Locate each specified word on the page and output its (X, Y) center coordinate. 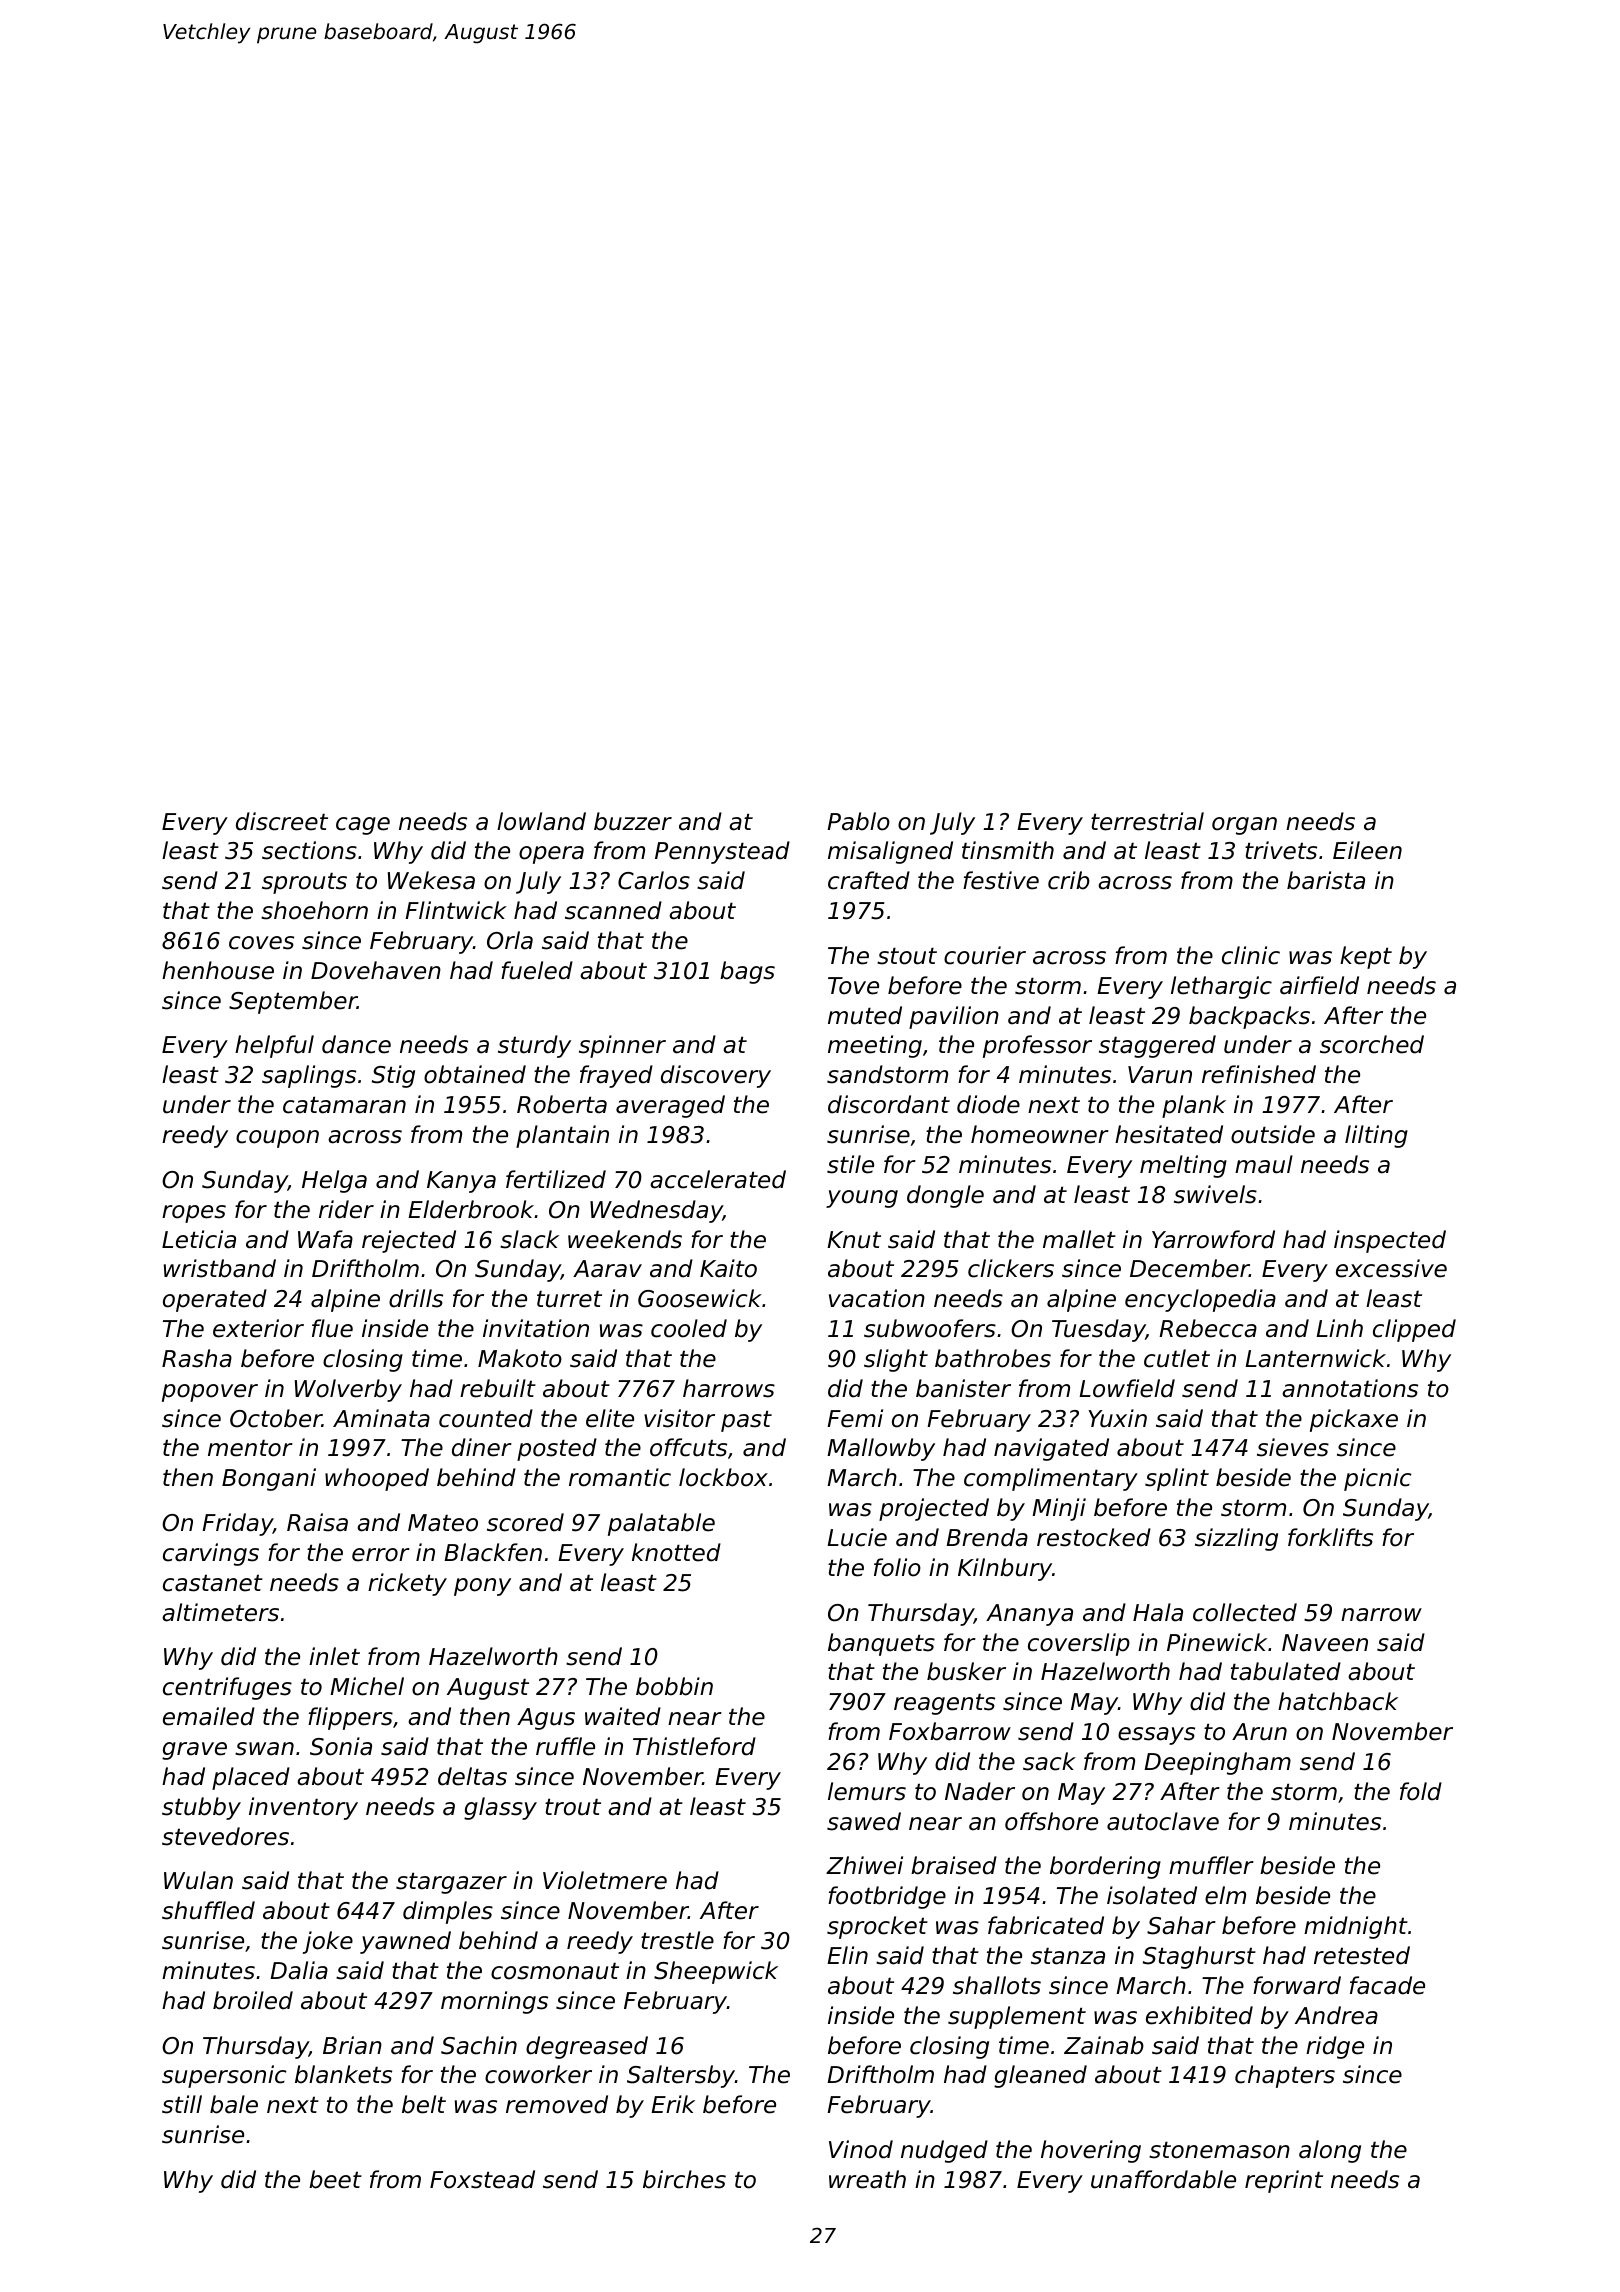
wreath (867, 2179)
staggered (1157, 1046)
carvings (211, 1554)
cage (363, 826)
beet (335, 2179)
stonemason (1219, 2150)
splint (1177, 1479)
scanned (613, 910)
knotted (676, 1552)
